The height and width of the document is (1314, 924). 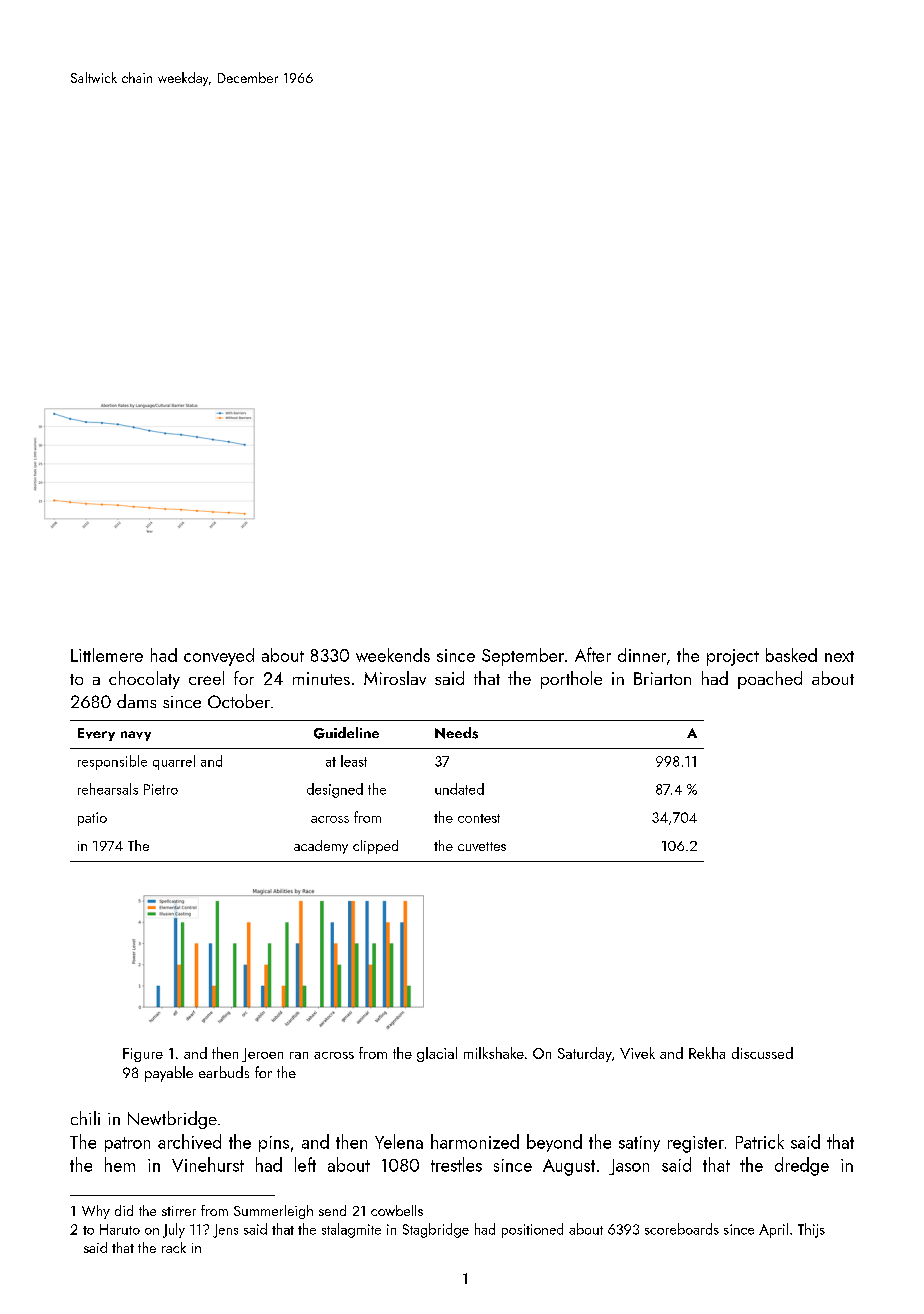 I want to click on Miroslav, so click(x=395, y=678).
